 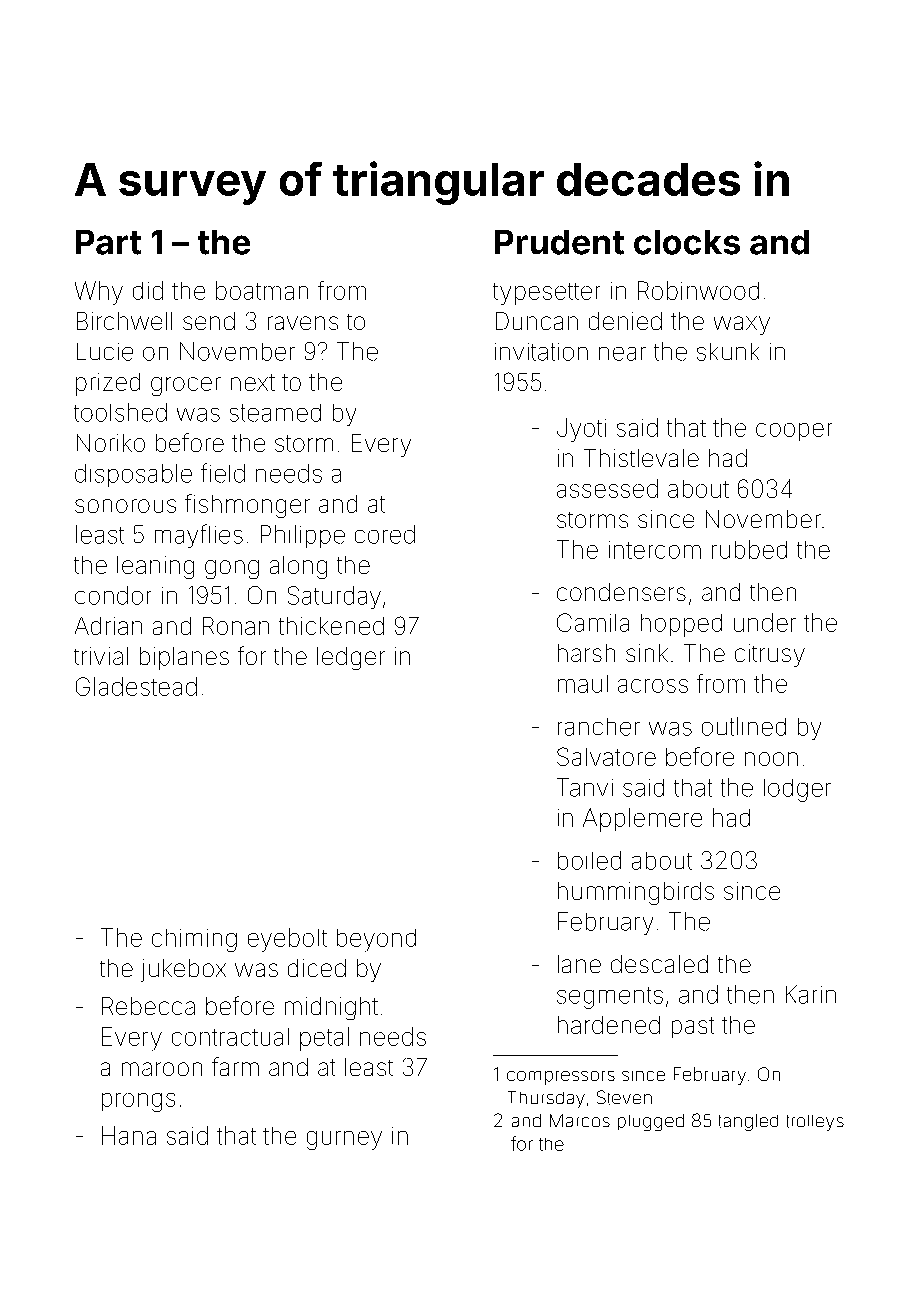 I want to click on ledger, so click(x=351, y=658).
